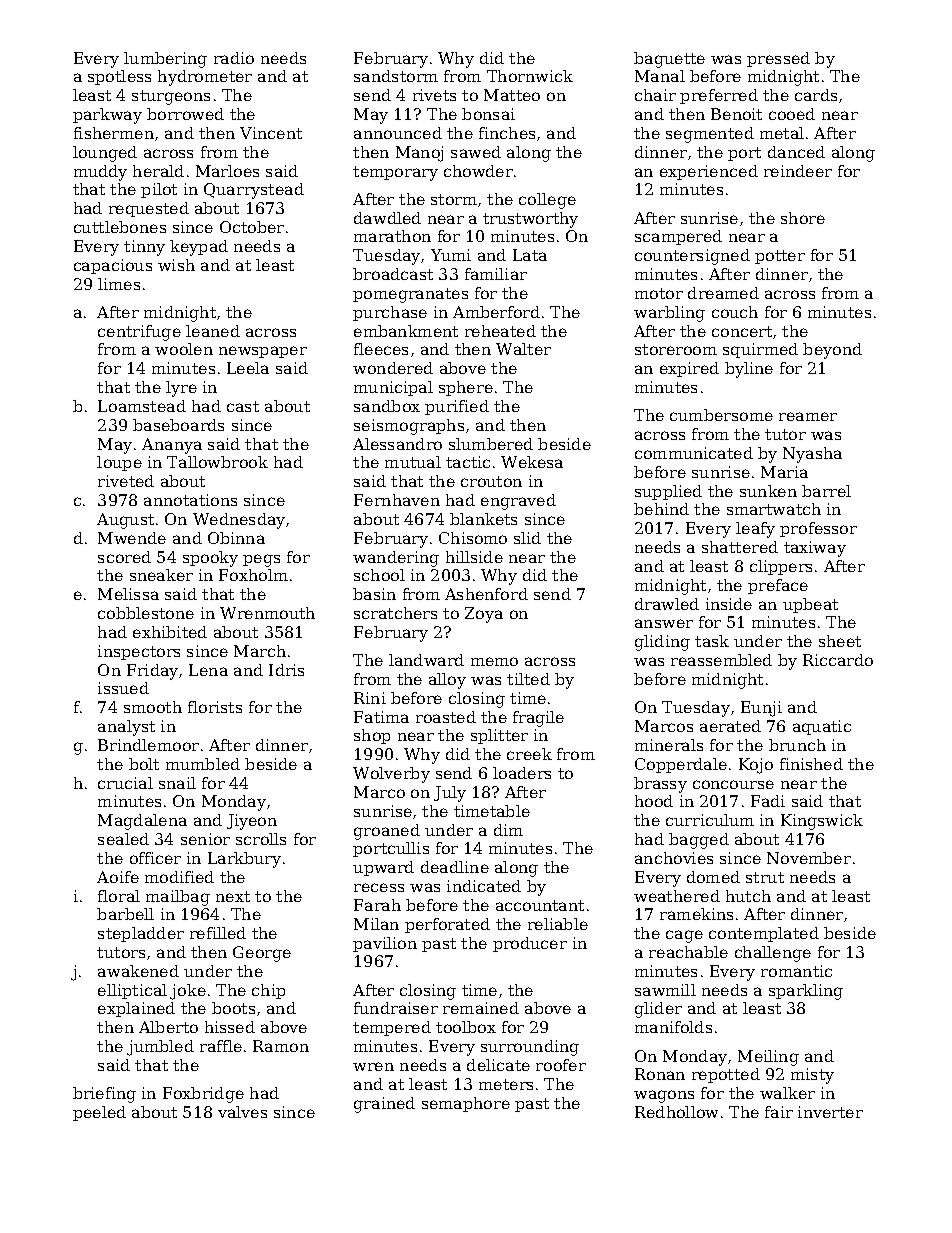 This document has width=952, height=1233. Describe the element at coordinates (132, 991) in the document. I see `elliptical` at that location.
